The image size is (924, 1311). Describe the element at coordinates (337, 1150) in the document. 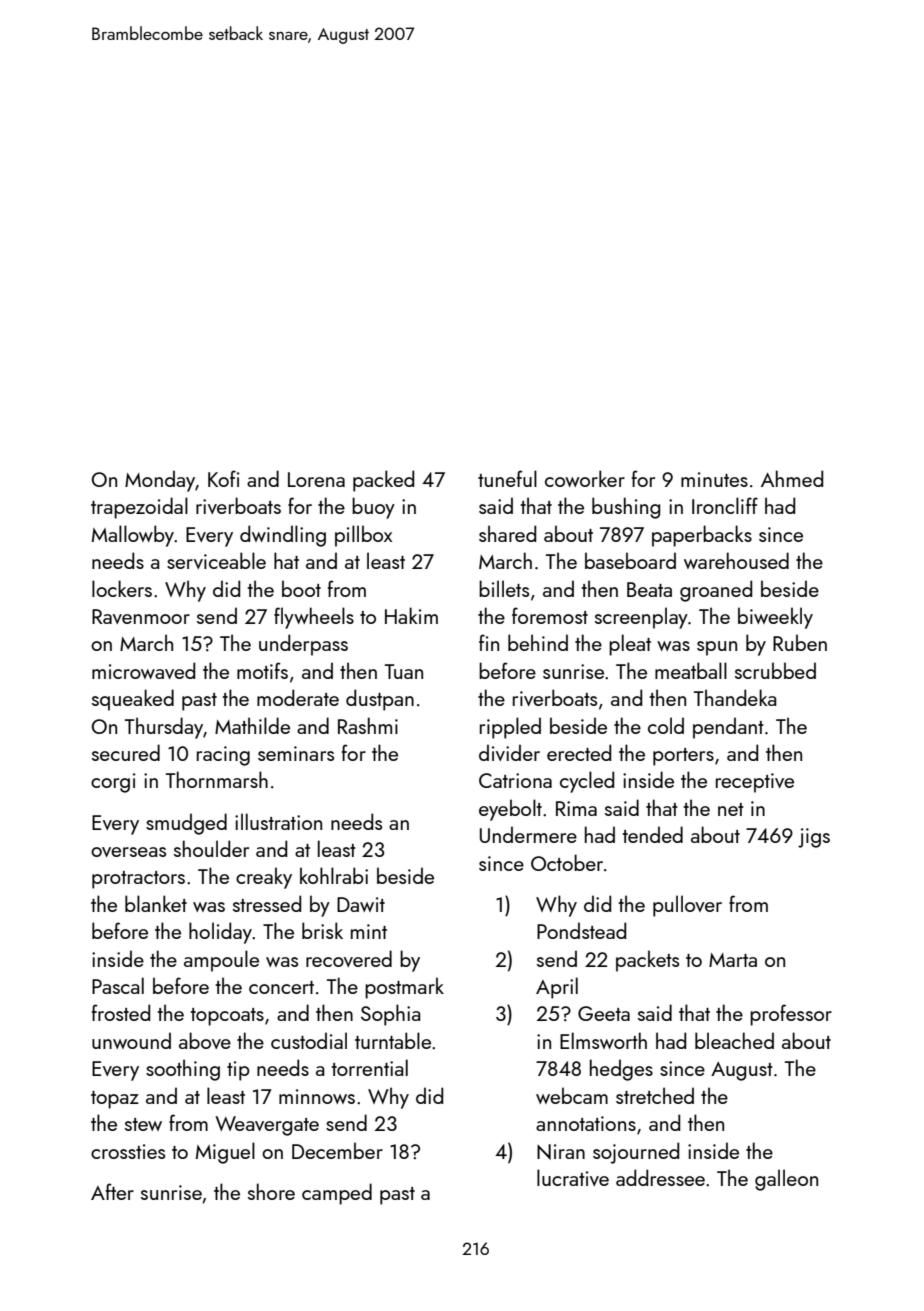

I see `December` at that location.
